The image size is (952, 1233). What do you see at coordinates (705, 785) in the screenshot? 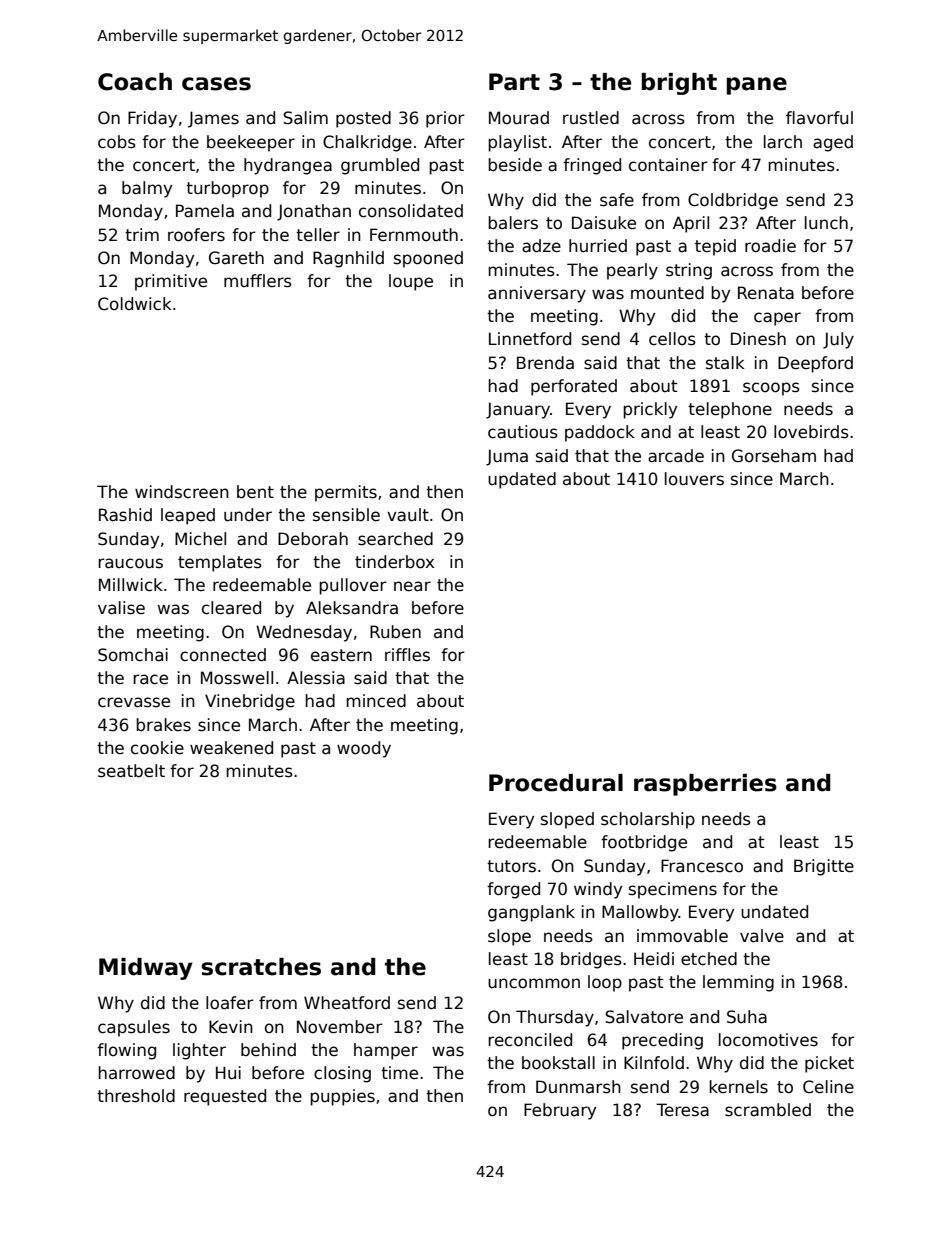
I see `raspberries` at bounding box center [705, 785].
